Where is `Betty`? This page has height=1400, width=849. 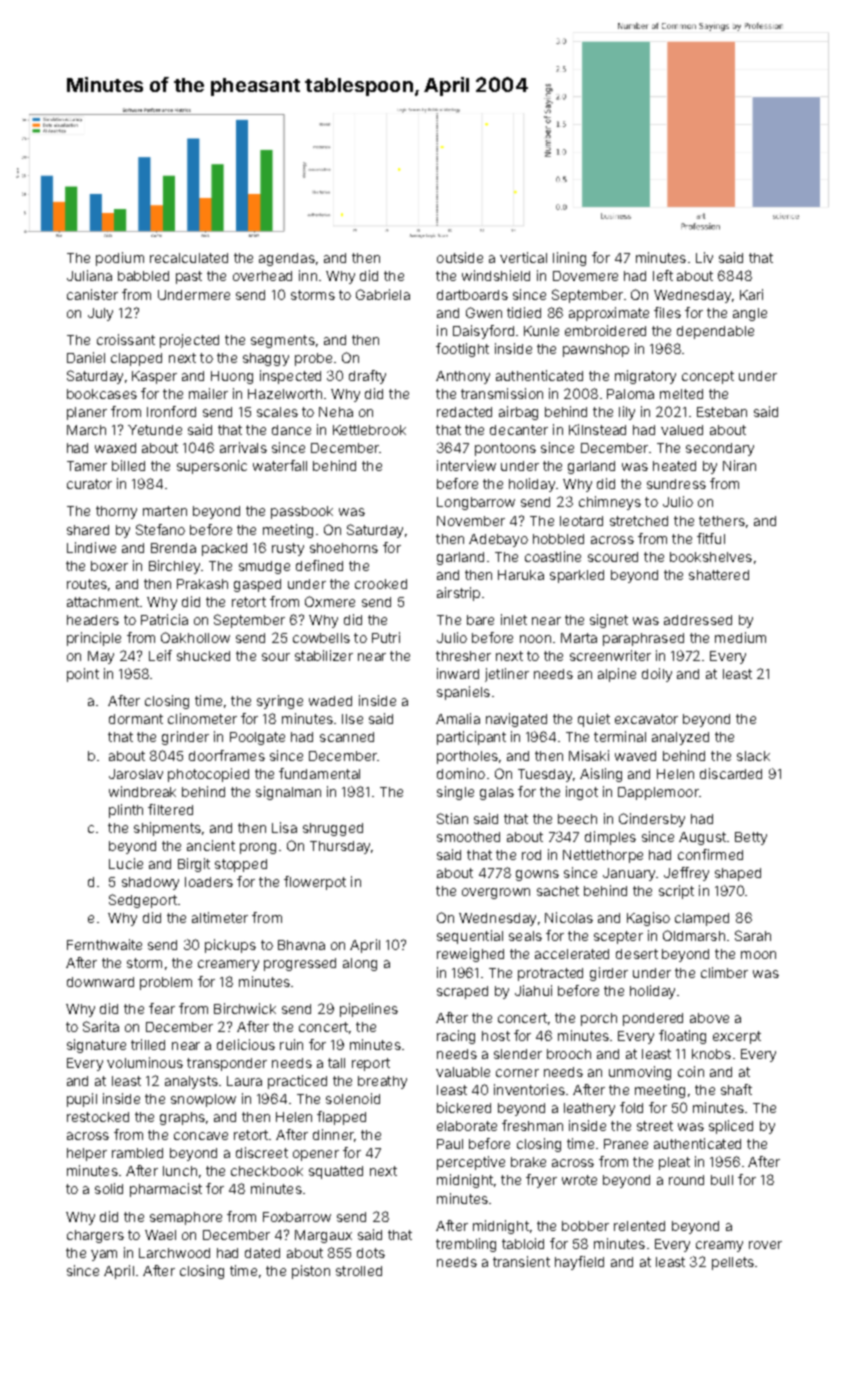 Betty is located at coordinates (751, 838).
